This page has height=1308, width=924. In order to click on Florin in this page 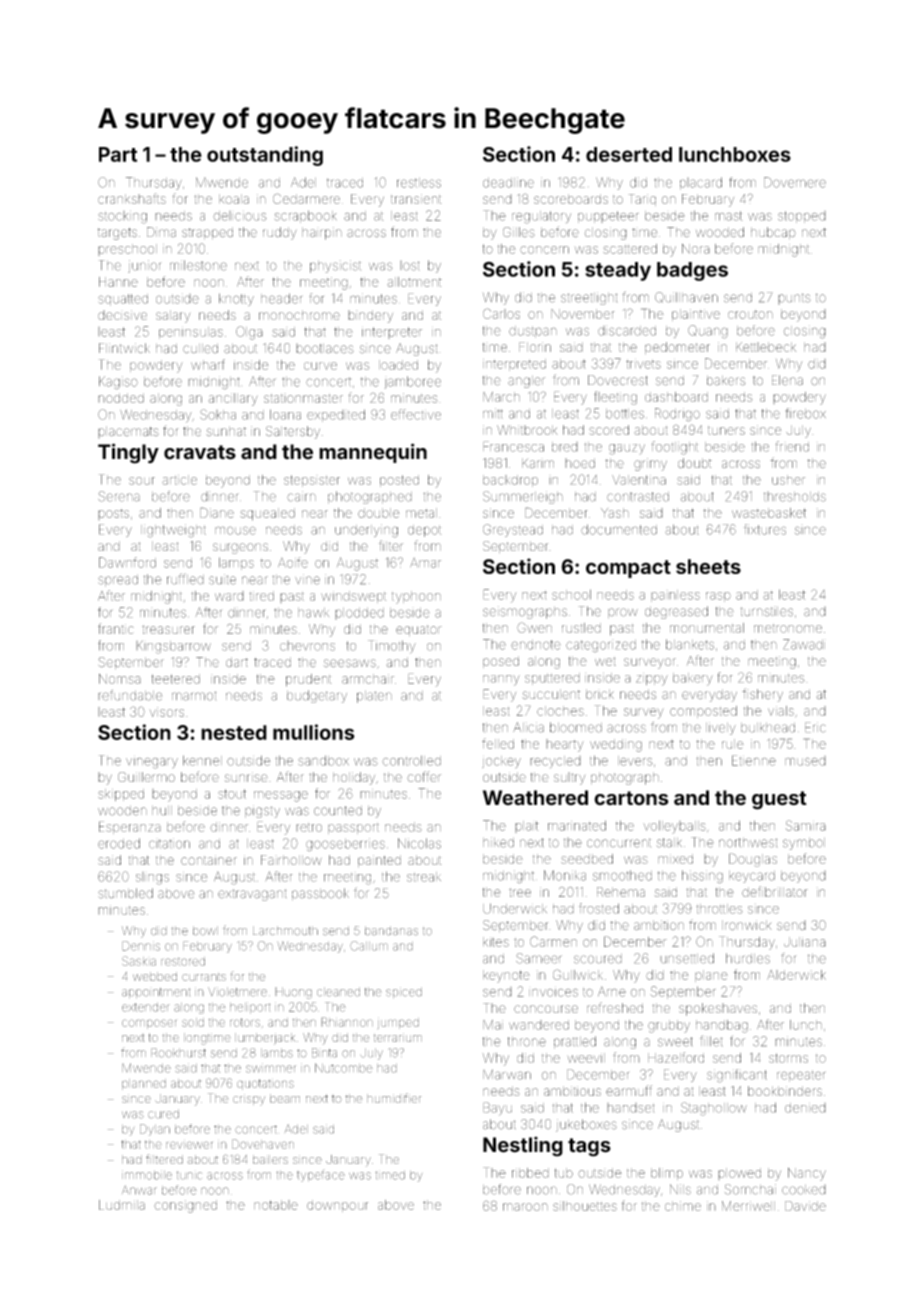, I will do `click(535, 347)`.
